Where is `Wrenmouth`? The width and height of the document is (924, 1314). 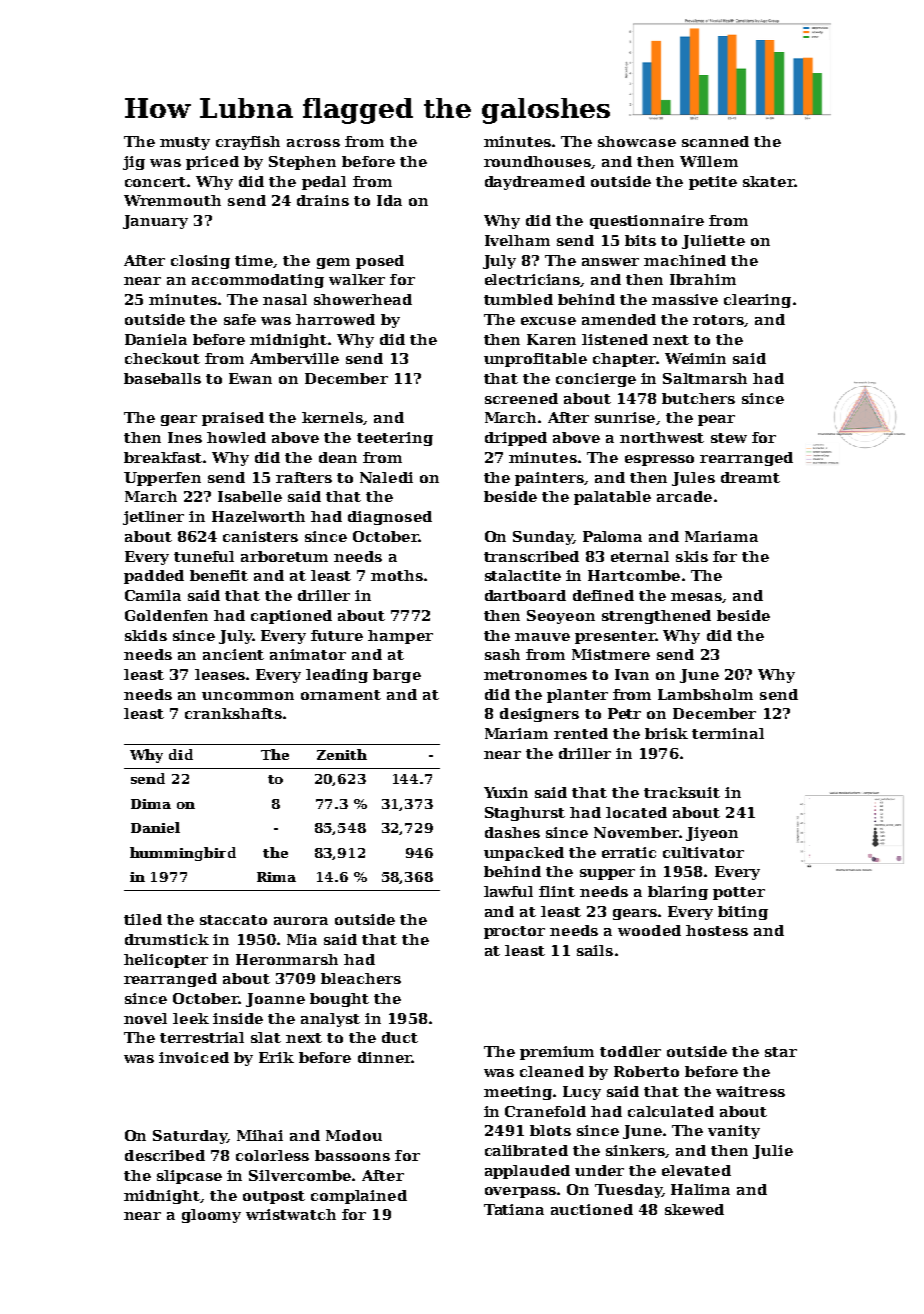 Wrenmouth is located at coordinates (172, 200).
